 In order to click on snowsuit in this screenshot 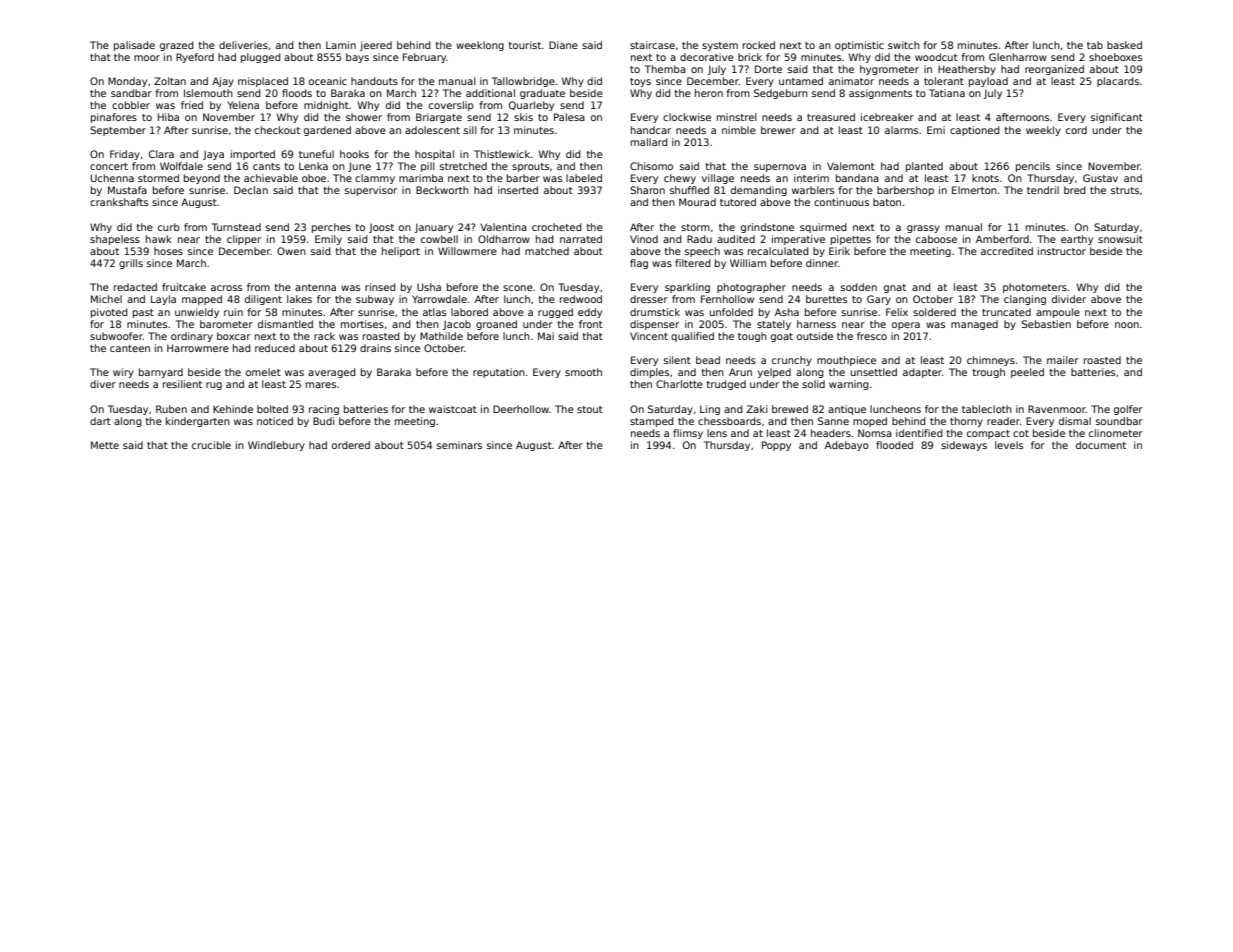, I will do `click(1120, 239)`.
